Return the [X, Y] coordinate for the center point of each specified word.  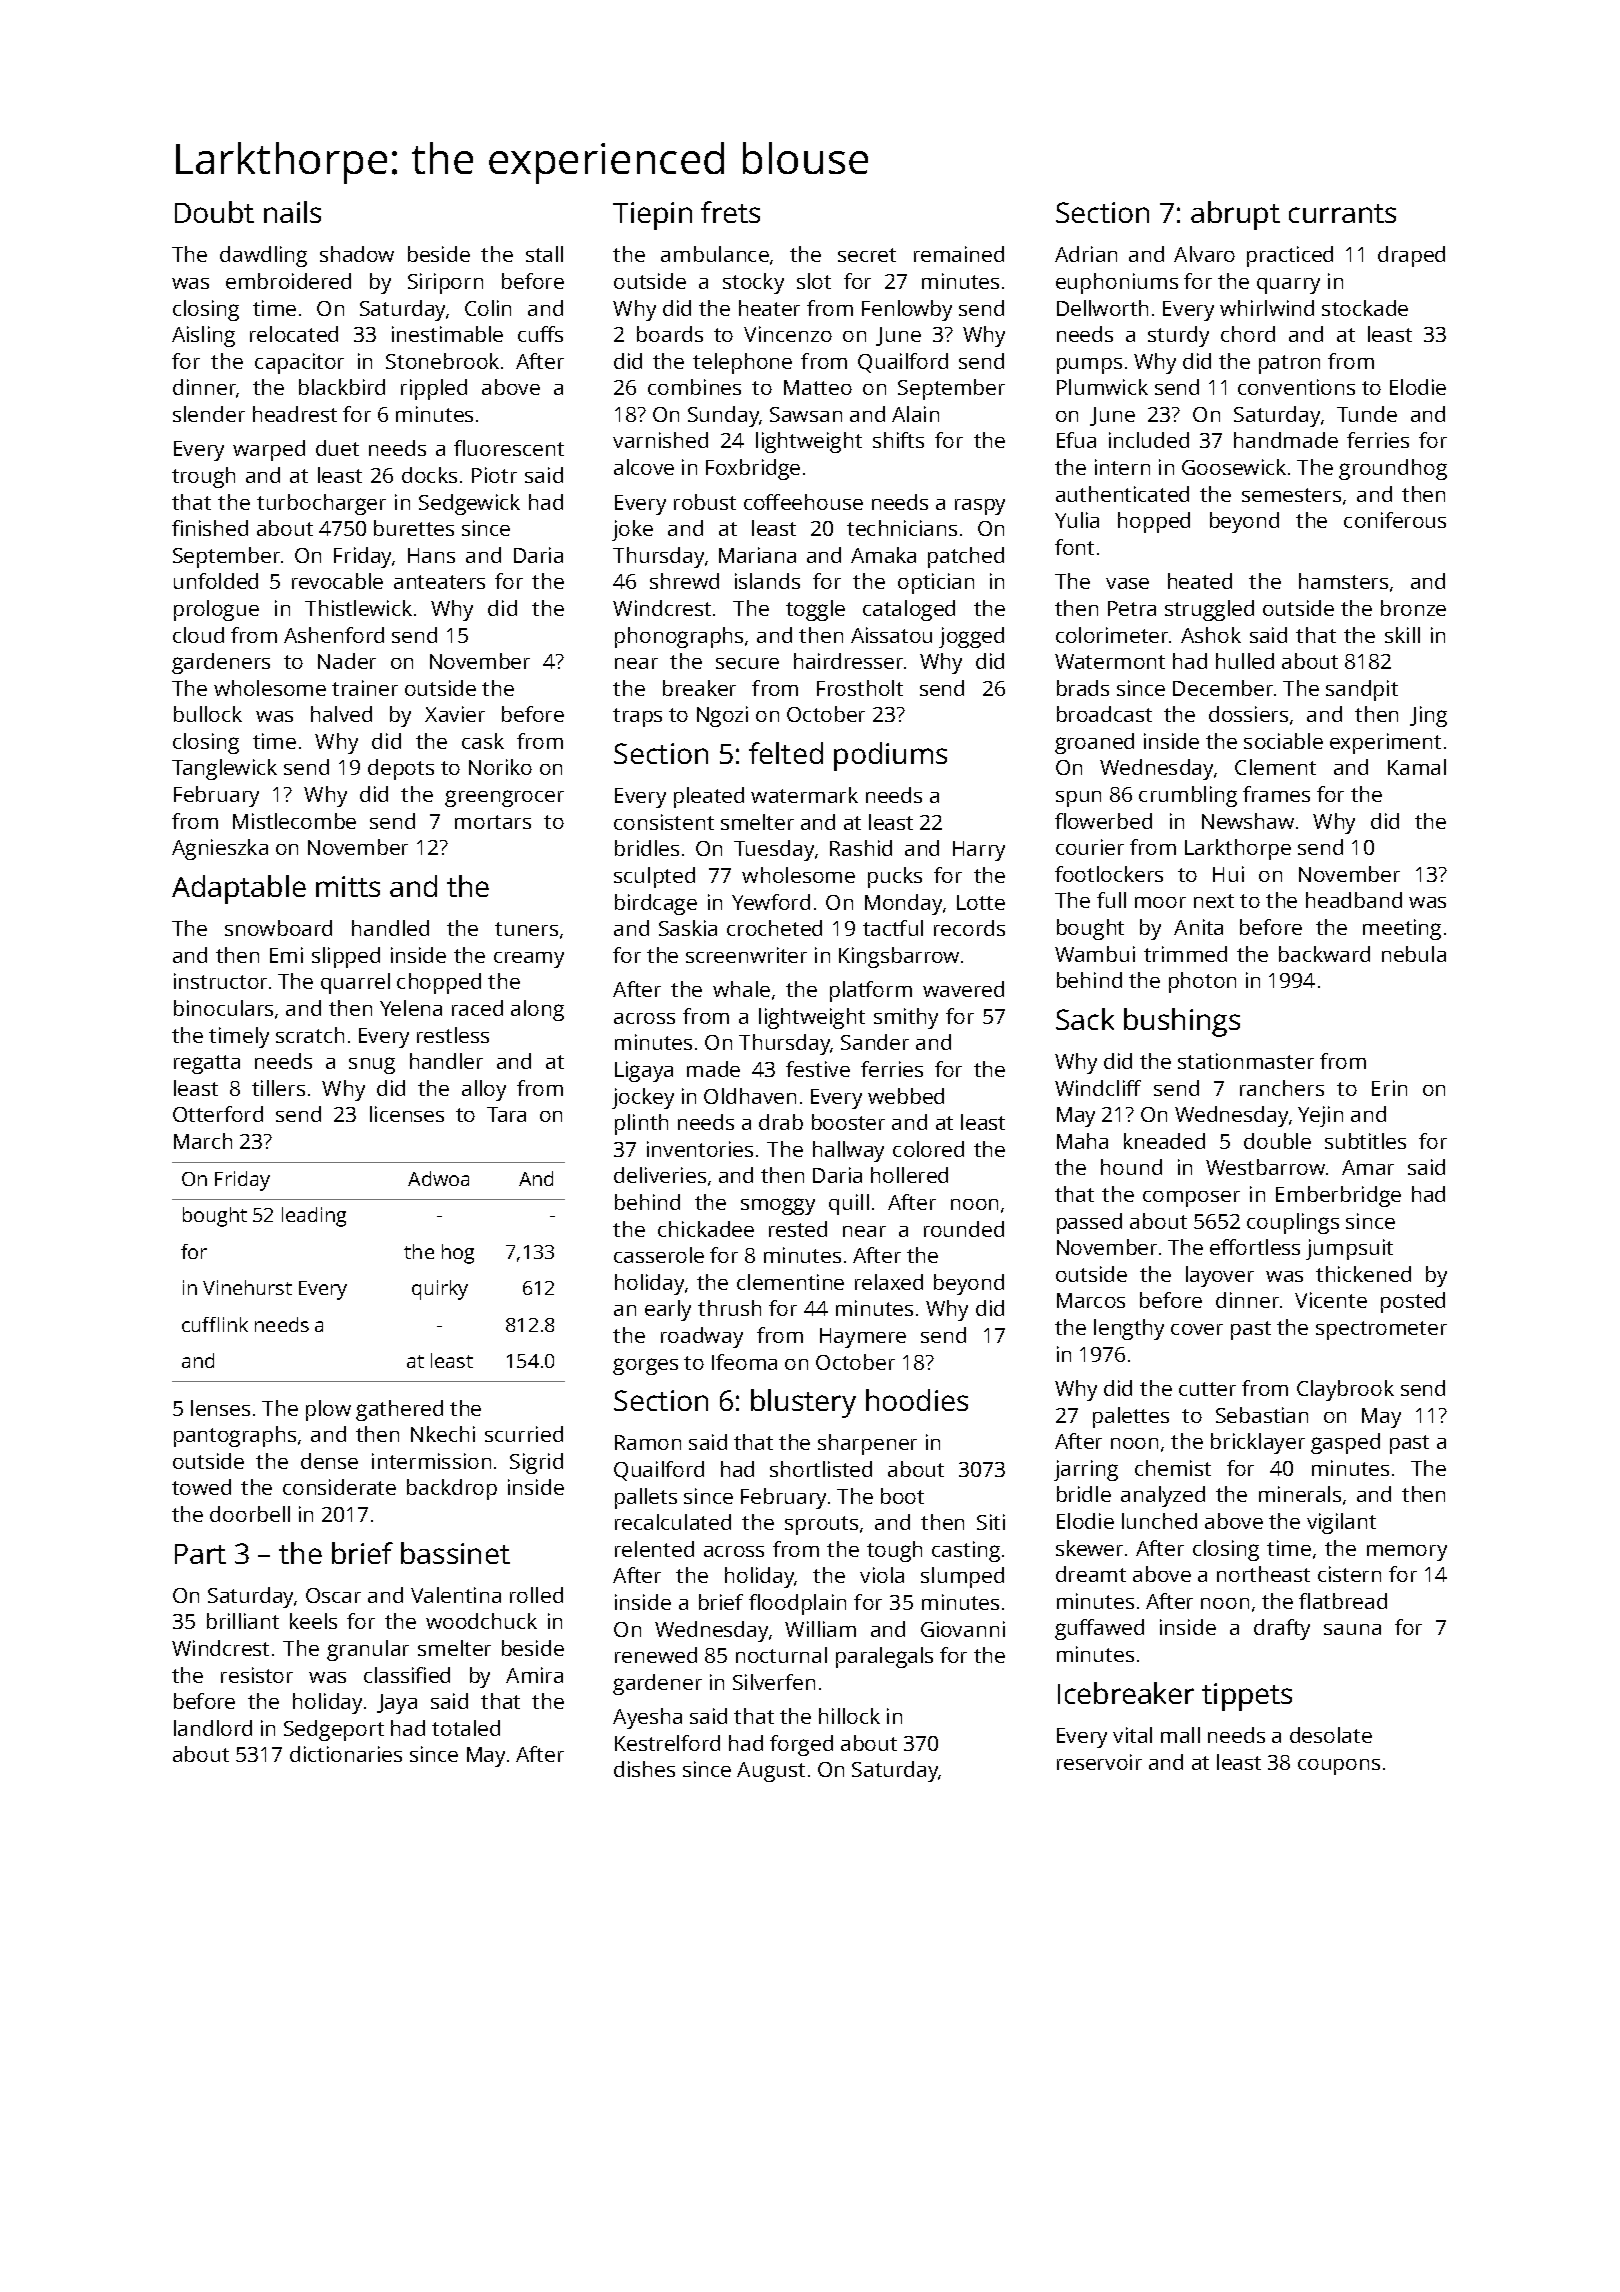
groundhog [1393, 469]
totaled [466, 1728]
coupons [1339, 1767]
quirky [440, 1290]
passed [1089, 1223]
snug [372, 1065]
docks [429, 475]
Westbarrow [1265, 1167]
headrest [295, 414]
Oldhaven [750, 1096]
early [668, 1310]
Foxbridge [753, 469]
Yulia [1077, 520]
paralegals [884, 1657]
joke [632, 530]
